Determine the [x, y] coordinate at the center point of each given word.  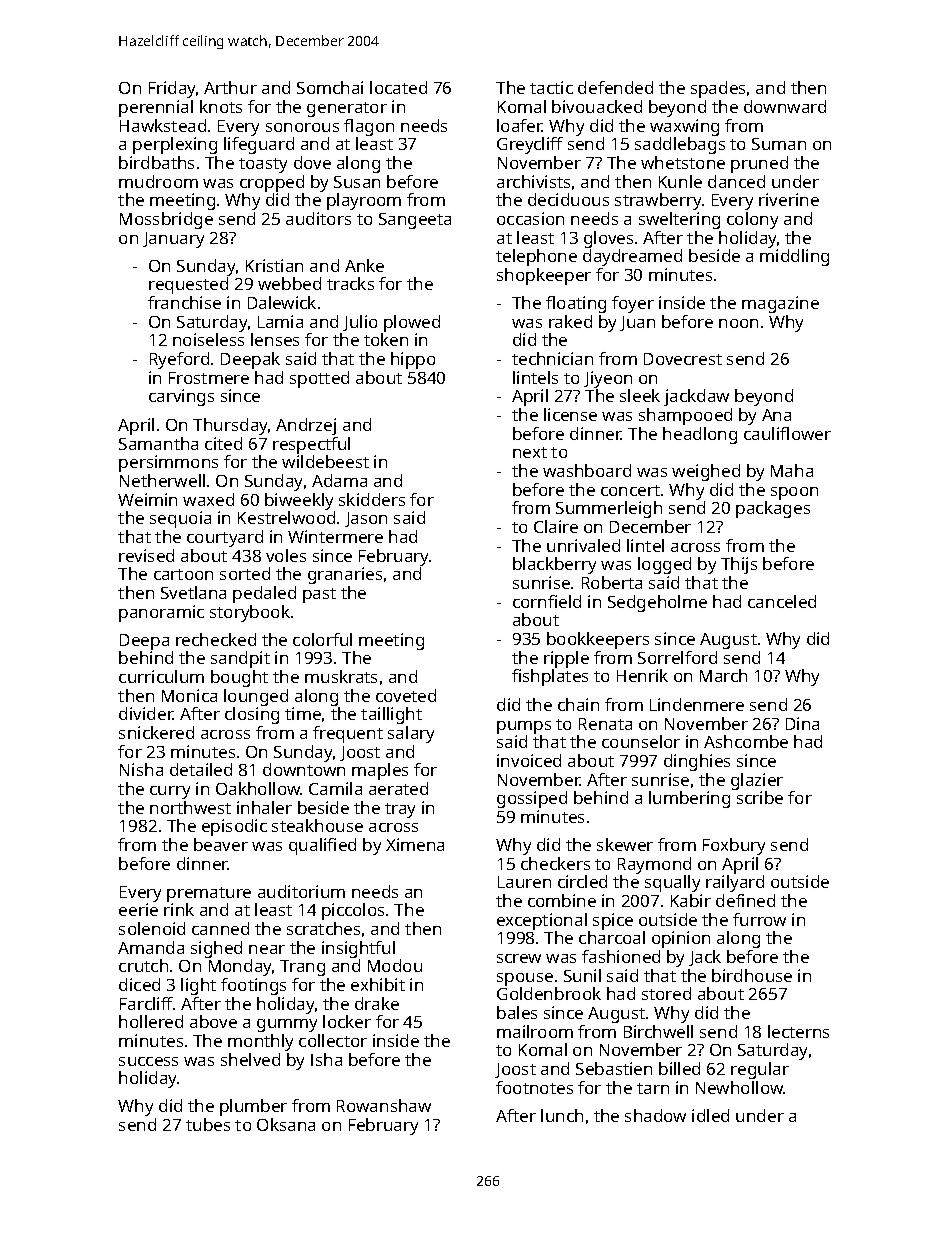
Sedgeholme [657, 603]
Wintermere [335, 536]
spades [718, 89]
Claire [556, 526]
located [398, 87]
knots [221, 106]
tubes [208, 1124]
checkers [555, 863]
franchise [184, 302]
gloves [608, 239]
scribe [760, 797]
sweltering [679, 220]
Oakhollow [258, 788]
